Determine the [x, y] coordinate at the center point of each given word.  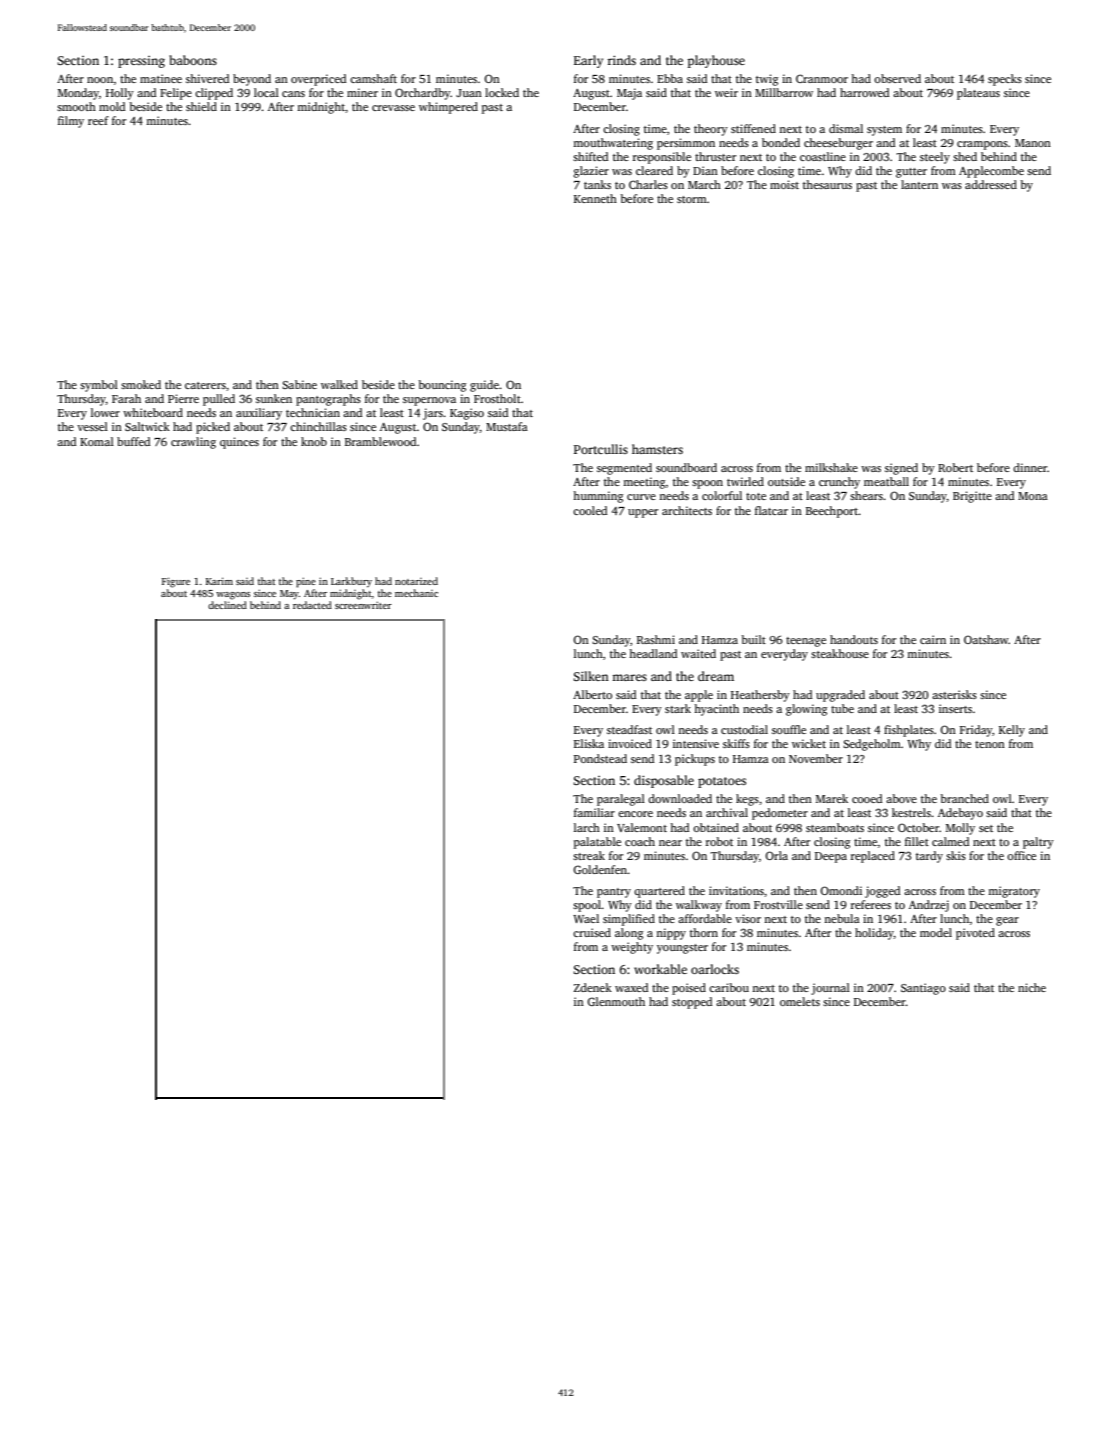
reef [98, 120]
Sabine [299, 384]
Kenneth [595, 198]
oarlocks [715, 969]
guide [484, 386]
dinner [1030, 467]
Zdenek [593, 987]
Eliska [589, 743]
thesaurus [827, 184]
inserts [955, 708]
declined [227, 605]
